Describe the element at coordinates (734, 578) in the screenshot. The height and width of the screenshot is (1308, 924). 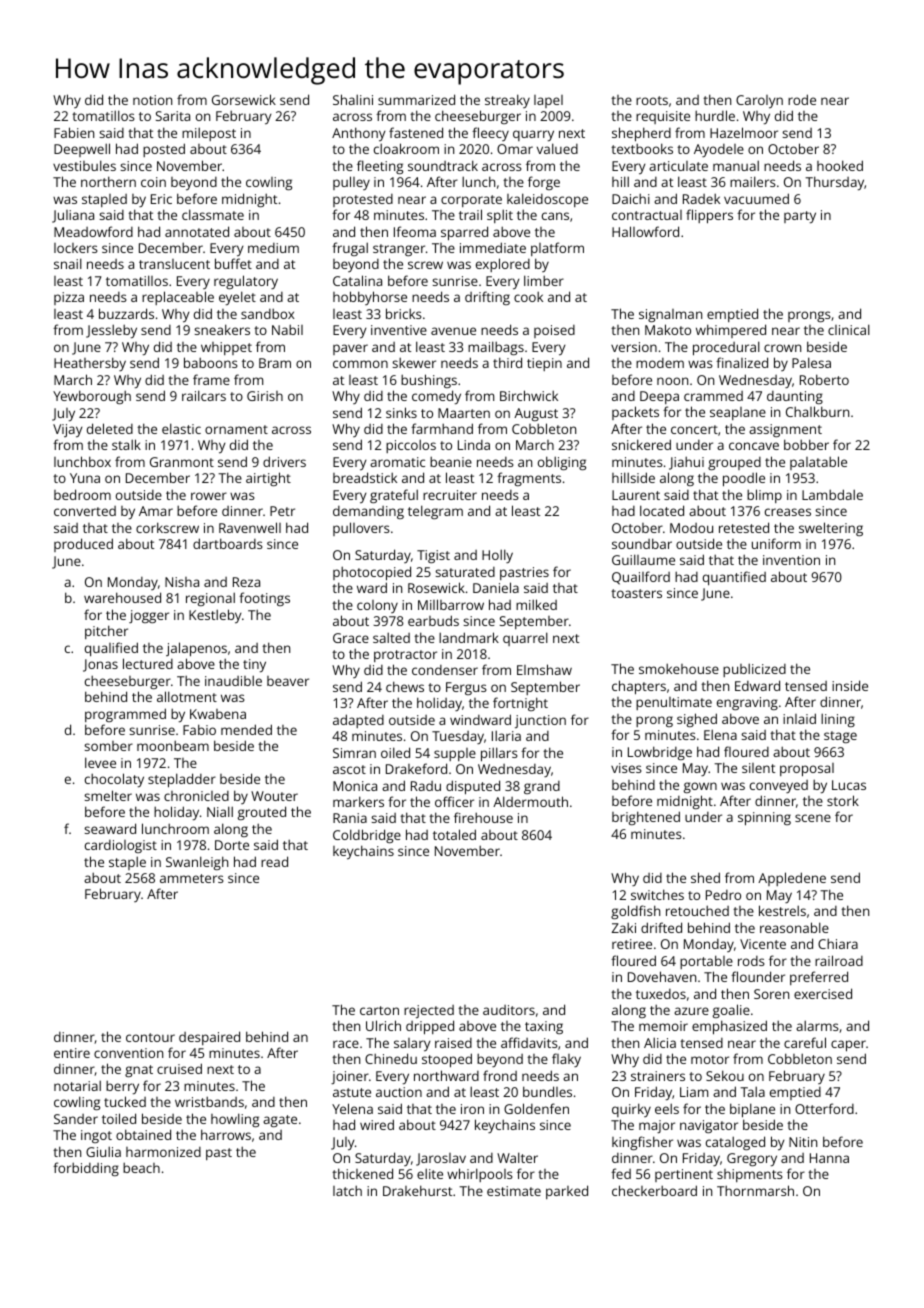
I see `quantified` at that location.
